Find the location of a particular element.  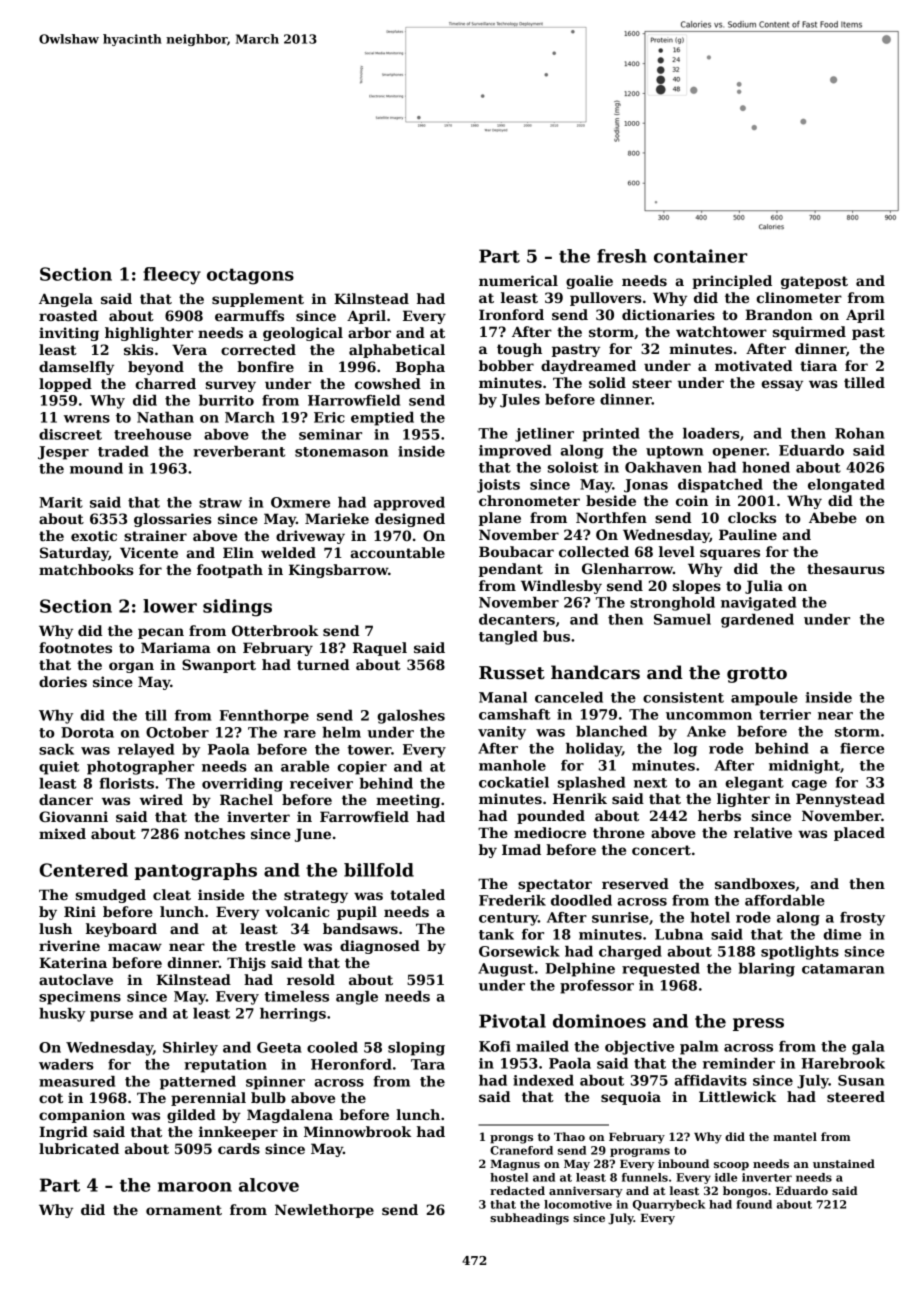

programs is located at coordinates (640, 1152).
